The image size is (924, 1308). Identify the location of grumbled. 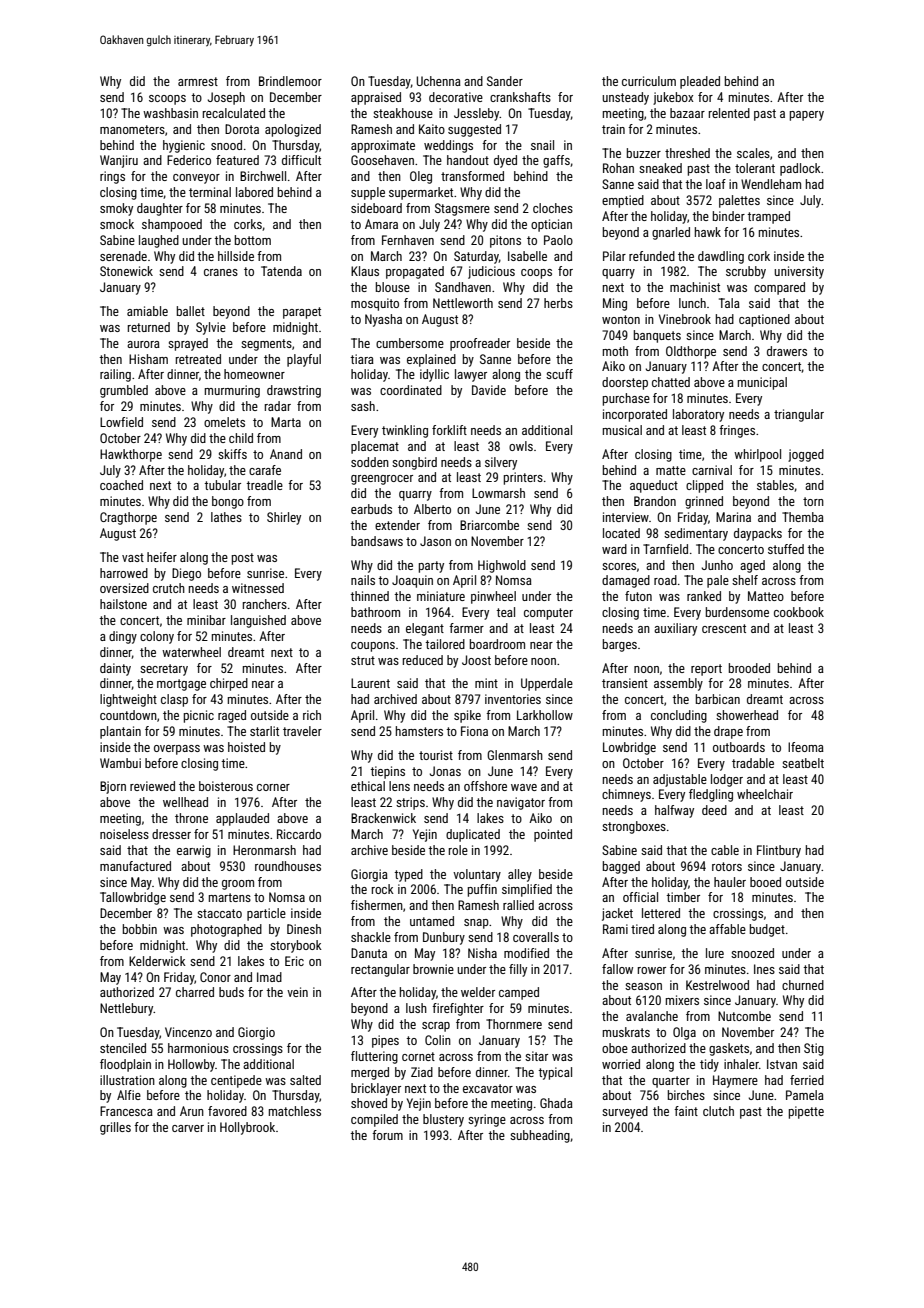
(124, 391).
